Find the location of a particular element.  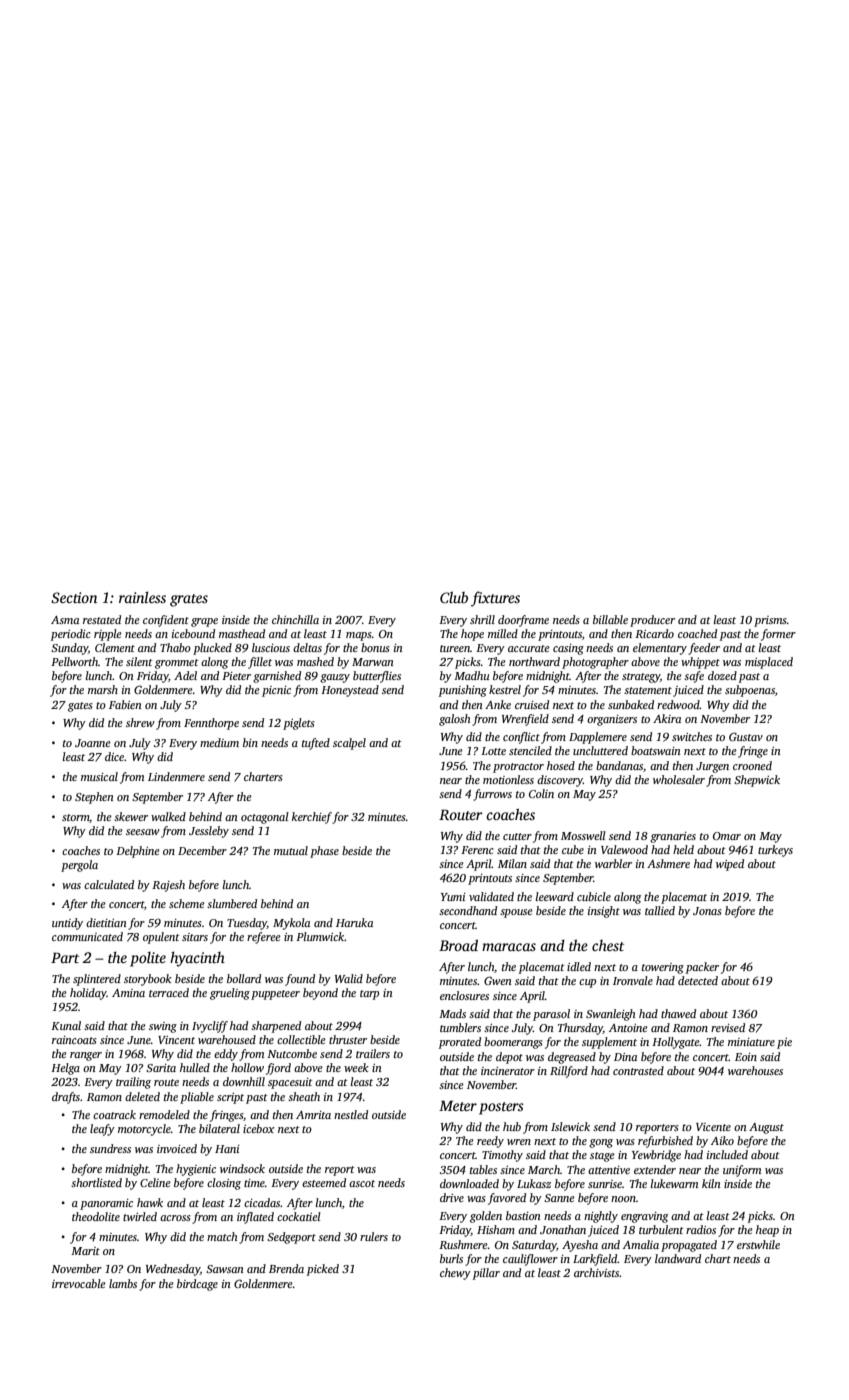

birdcage is located at coordinates (197, 1285).
